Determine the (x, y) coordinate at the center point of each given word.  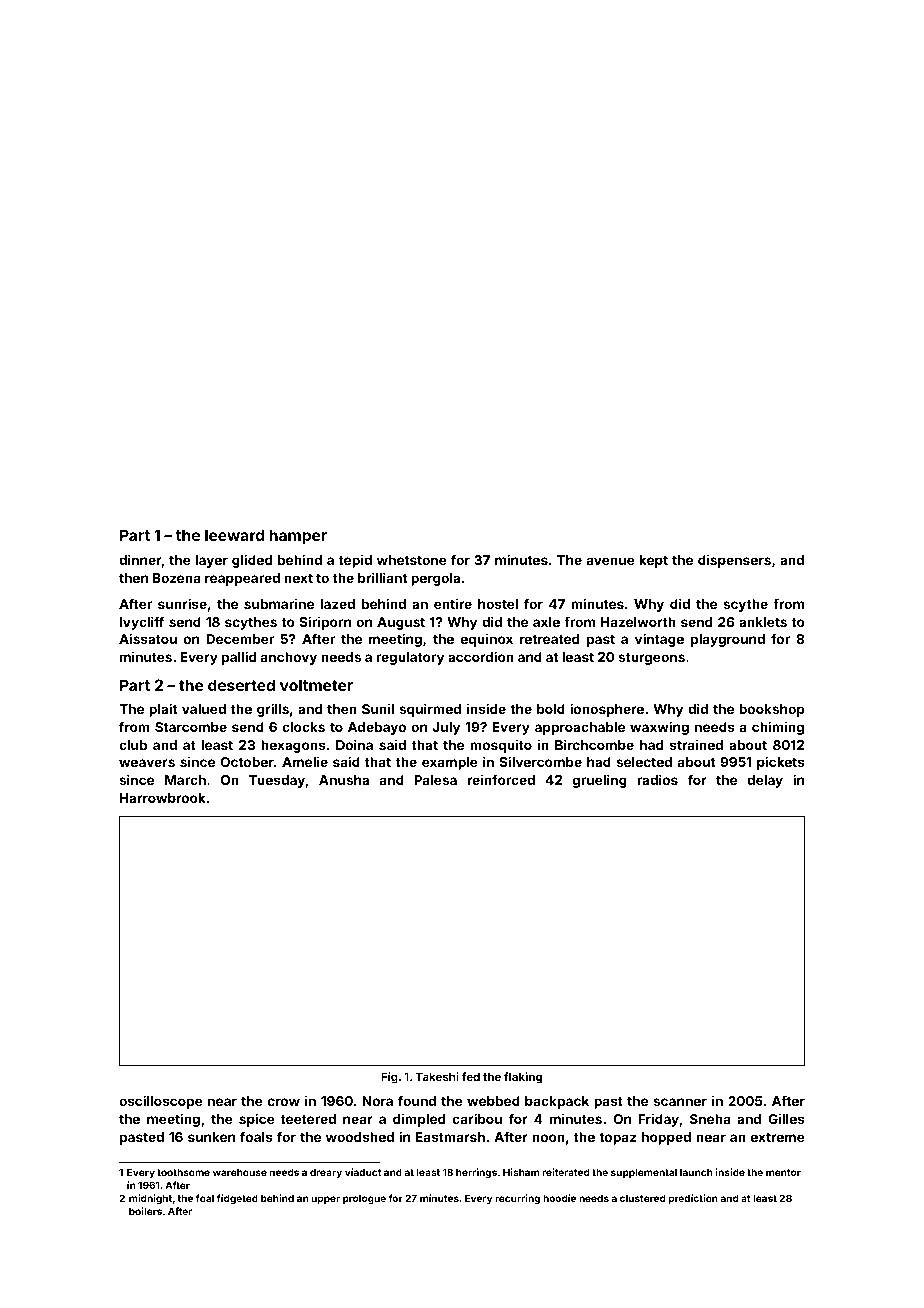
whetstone (412, 560)
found (417, 1100)
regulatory (410, 658)
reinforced (501, 779)
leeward (234, 535)
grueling (600, 781)
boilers (145, 1211)
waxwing (659, 728)
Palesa (435, 780)
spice (257, 1120)
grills (273, 710)
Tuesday (277, 781)
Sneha (710, 1119)
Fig (390, 1078)
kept (653, 561)
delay (765, 781)
